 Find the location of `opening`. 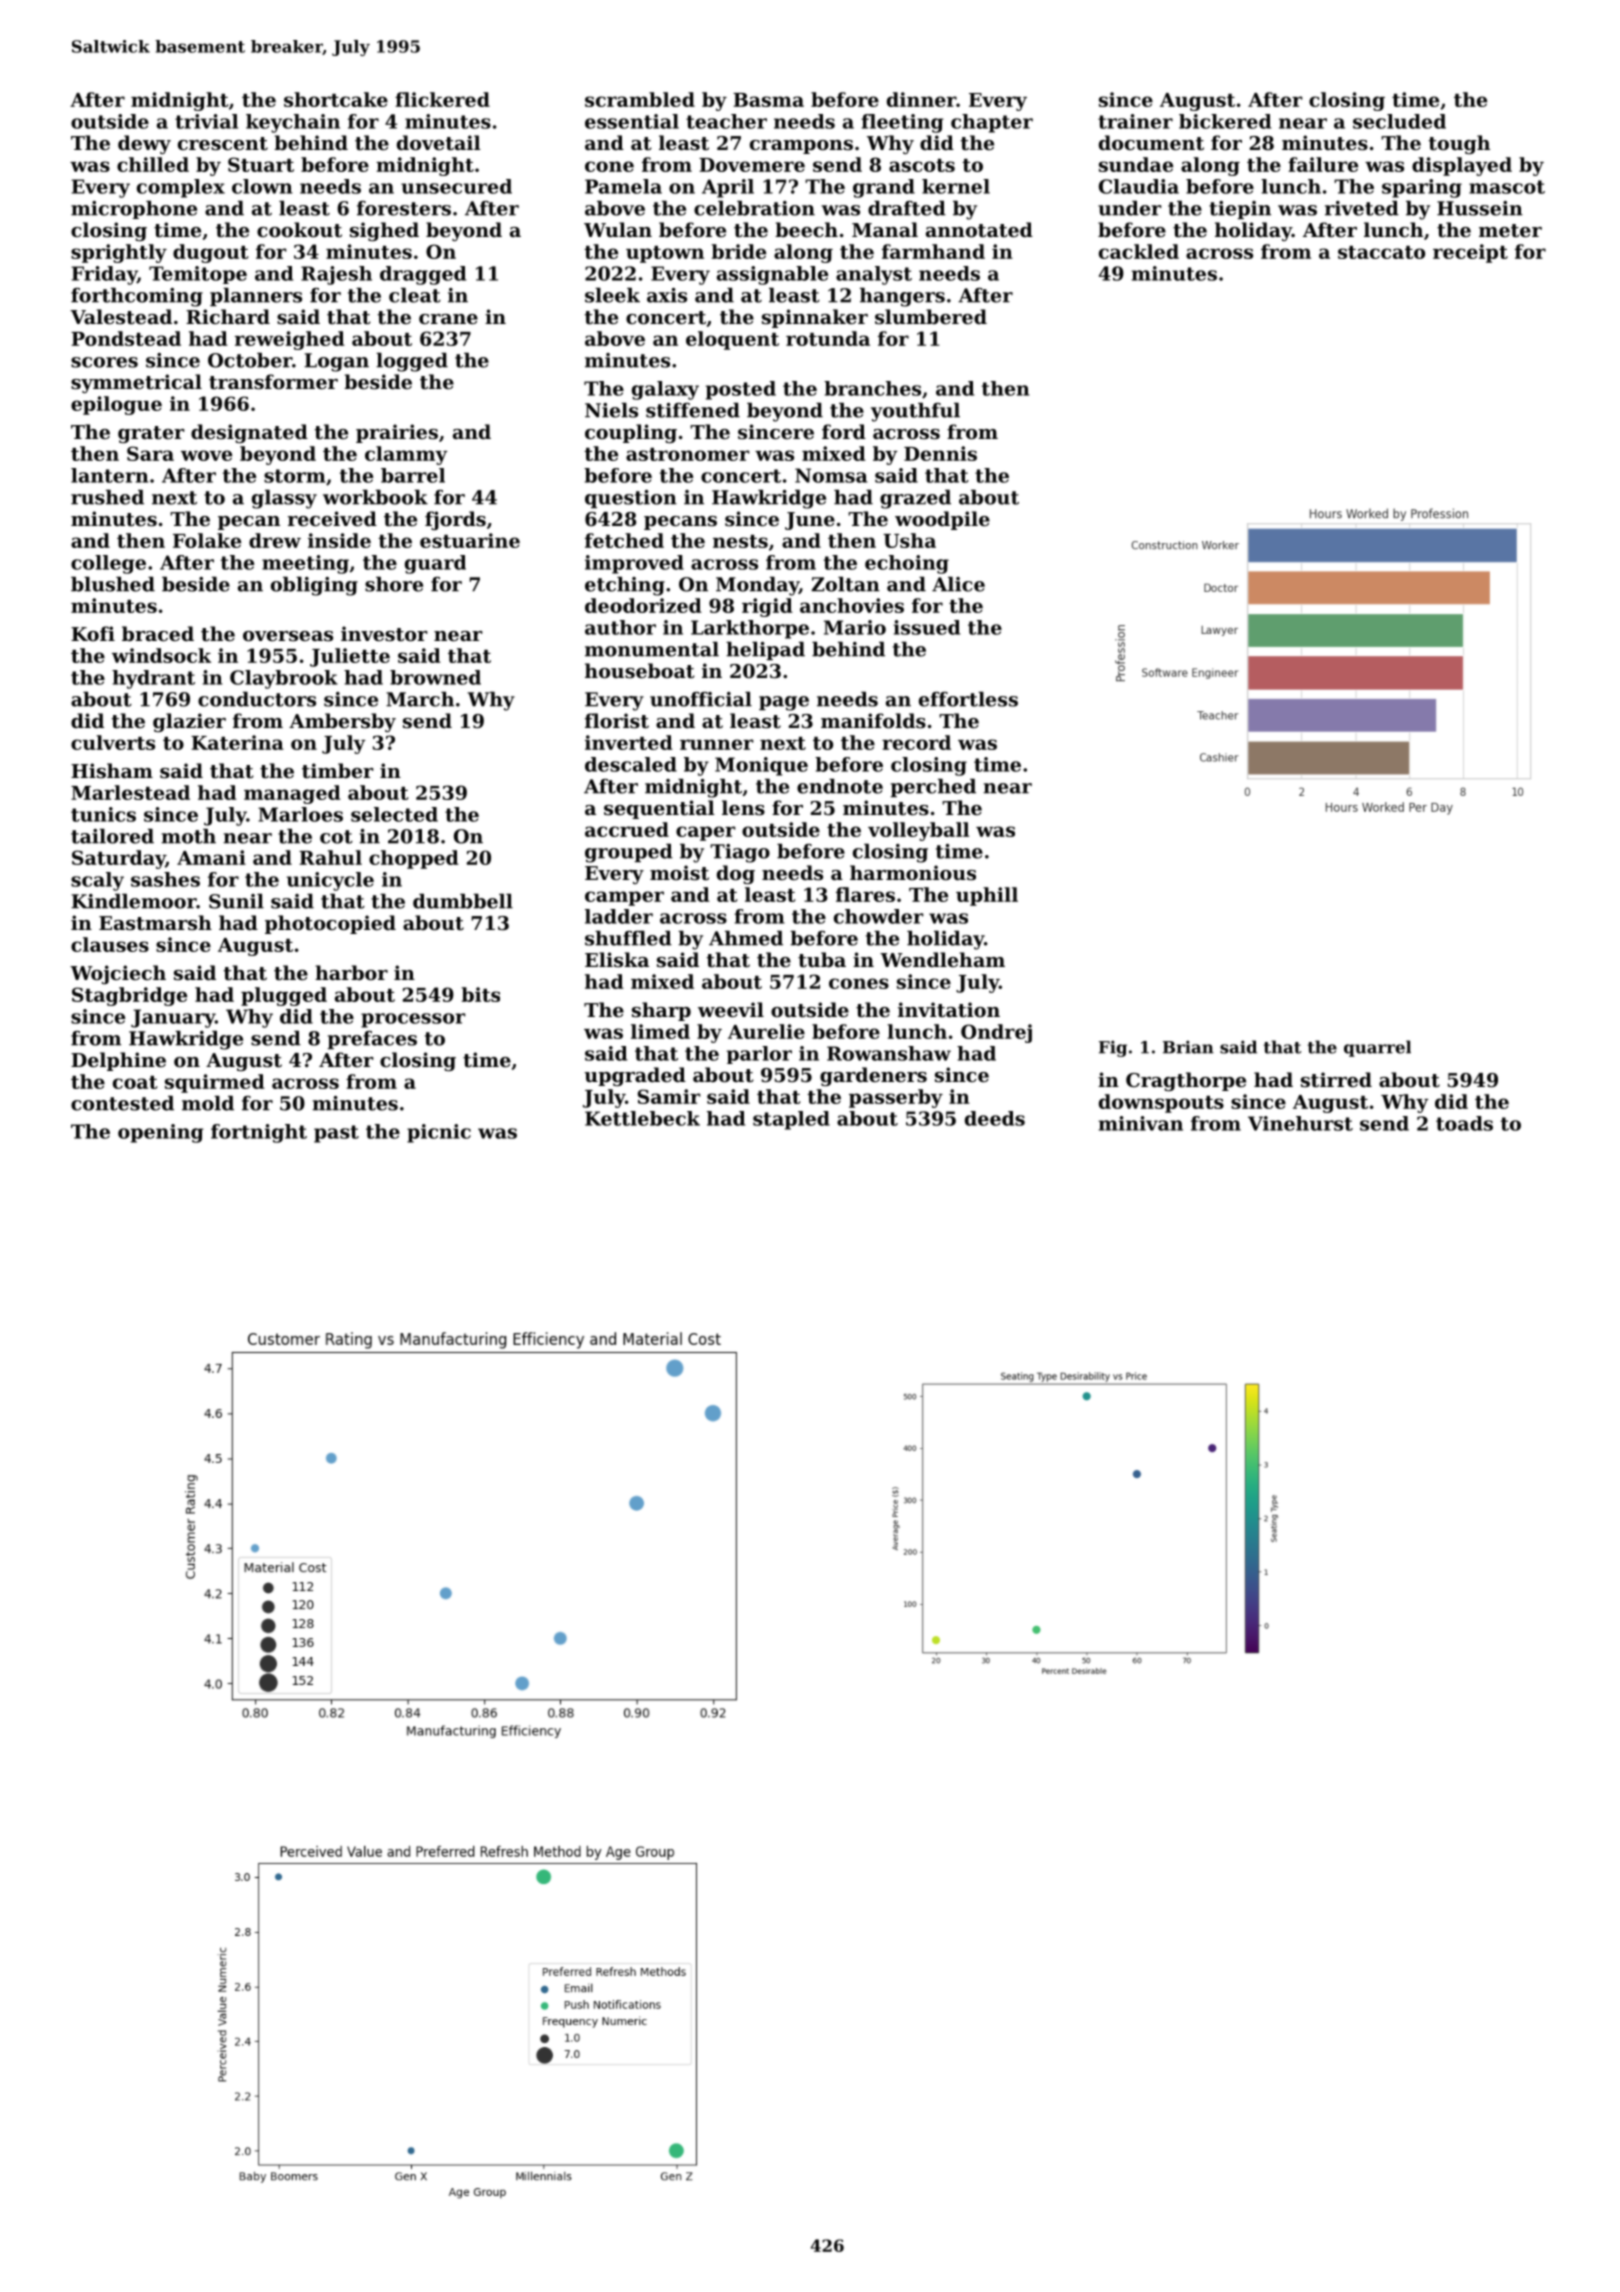

opening is located at coordinates (161, 1133).
